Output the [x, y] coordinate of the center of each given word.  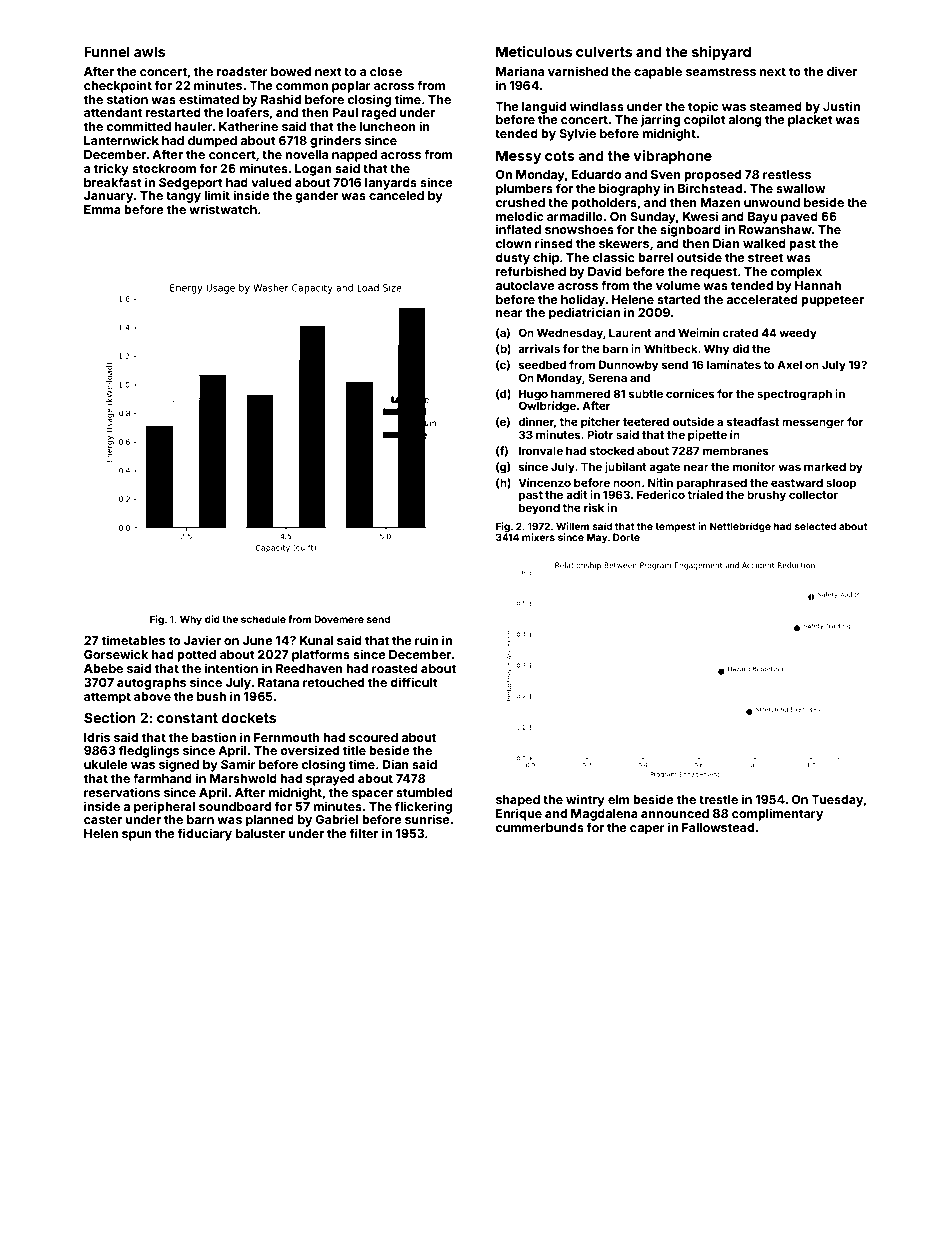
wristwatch [223, 209]
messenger [813, 424]
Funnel [107, 51]
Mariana [520, 71]
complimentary [777, 814]
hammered [580, 393]
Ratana [278, 682]
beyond [539, 509]
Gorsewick [116, 654]
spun [137, 836]
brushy [766, 496]
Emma [102, 209]
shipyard [721, 53]
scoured [373, 737]
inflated [518, 229]
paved [799, 218]
